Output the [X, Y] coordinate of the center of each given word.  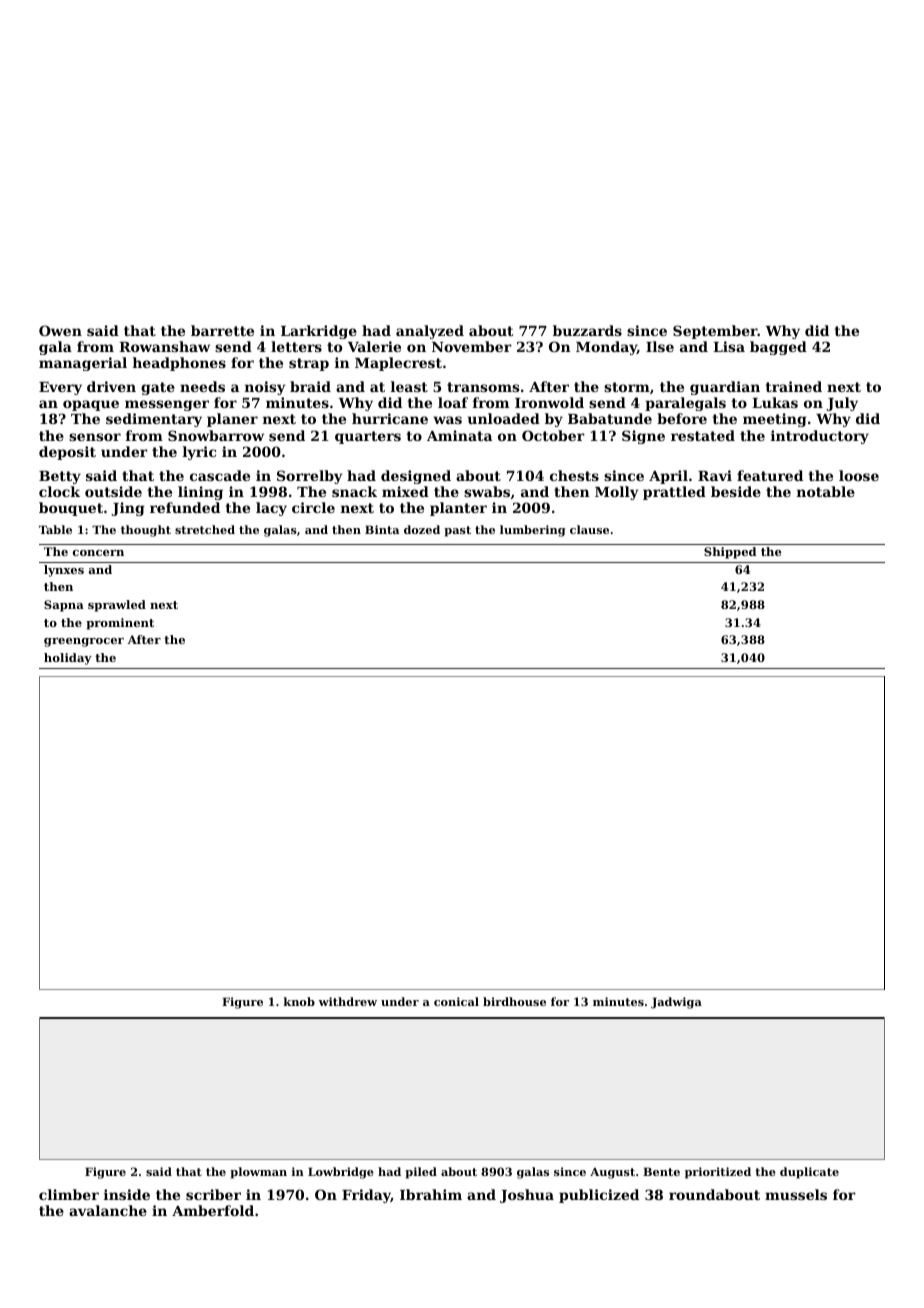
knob [299, 1001]
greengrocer [84, 642]
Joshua [527, 1196]
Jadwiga [676, 1003]
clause [589, 529]
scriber [213, 1194]
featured [770, 475]
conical [456, 1001]
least [409, 386]
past [457, 531]
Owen [60, 330]
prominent [120, 624]
